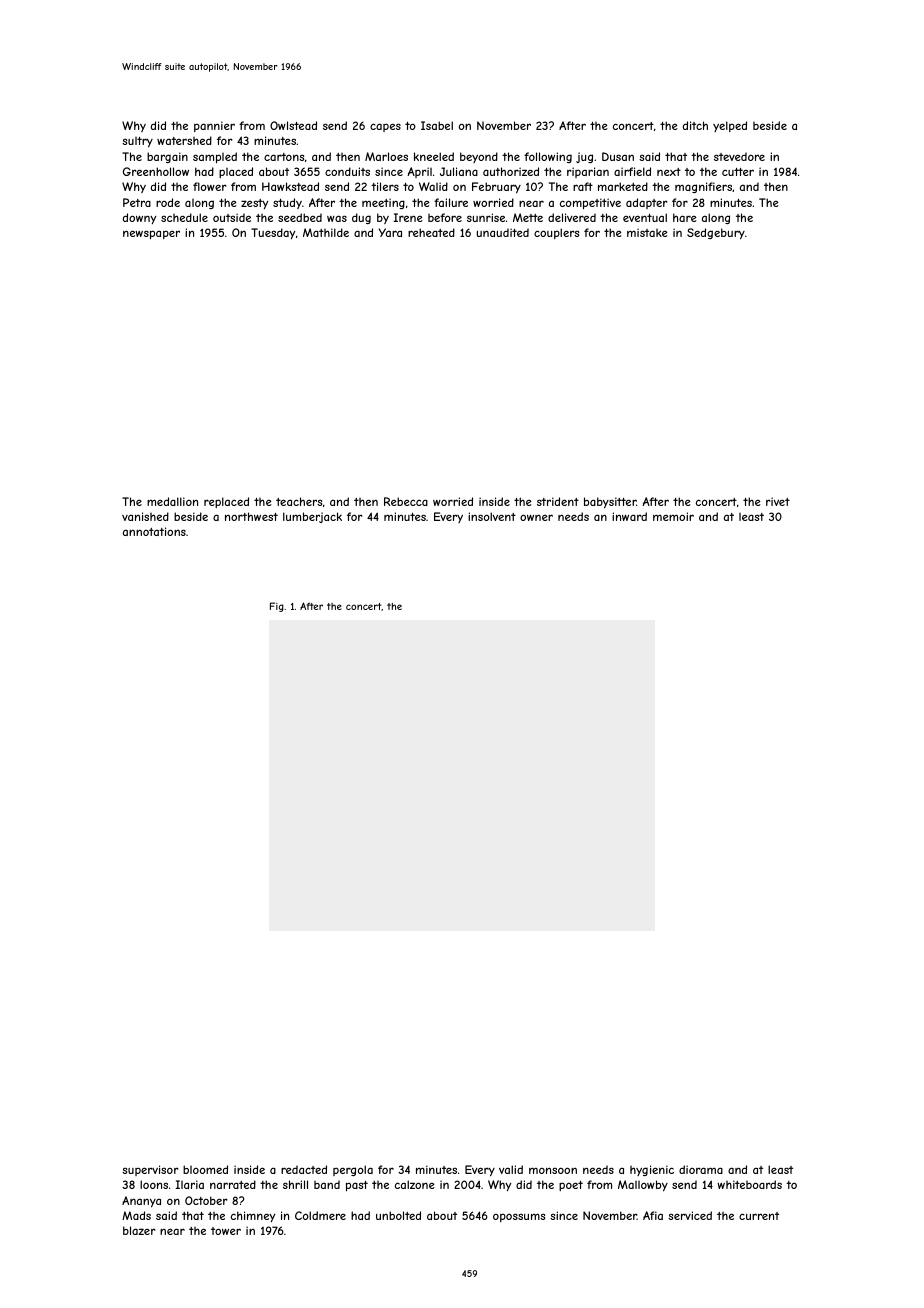  Describe the element at coordinates (778, 501) in the screenshot. I see `rivet` at that location.
